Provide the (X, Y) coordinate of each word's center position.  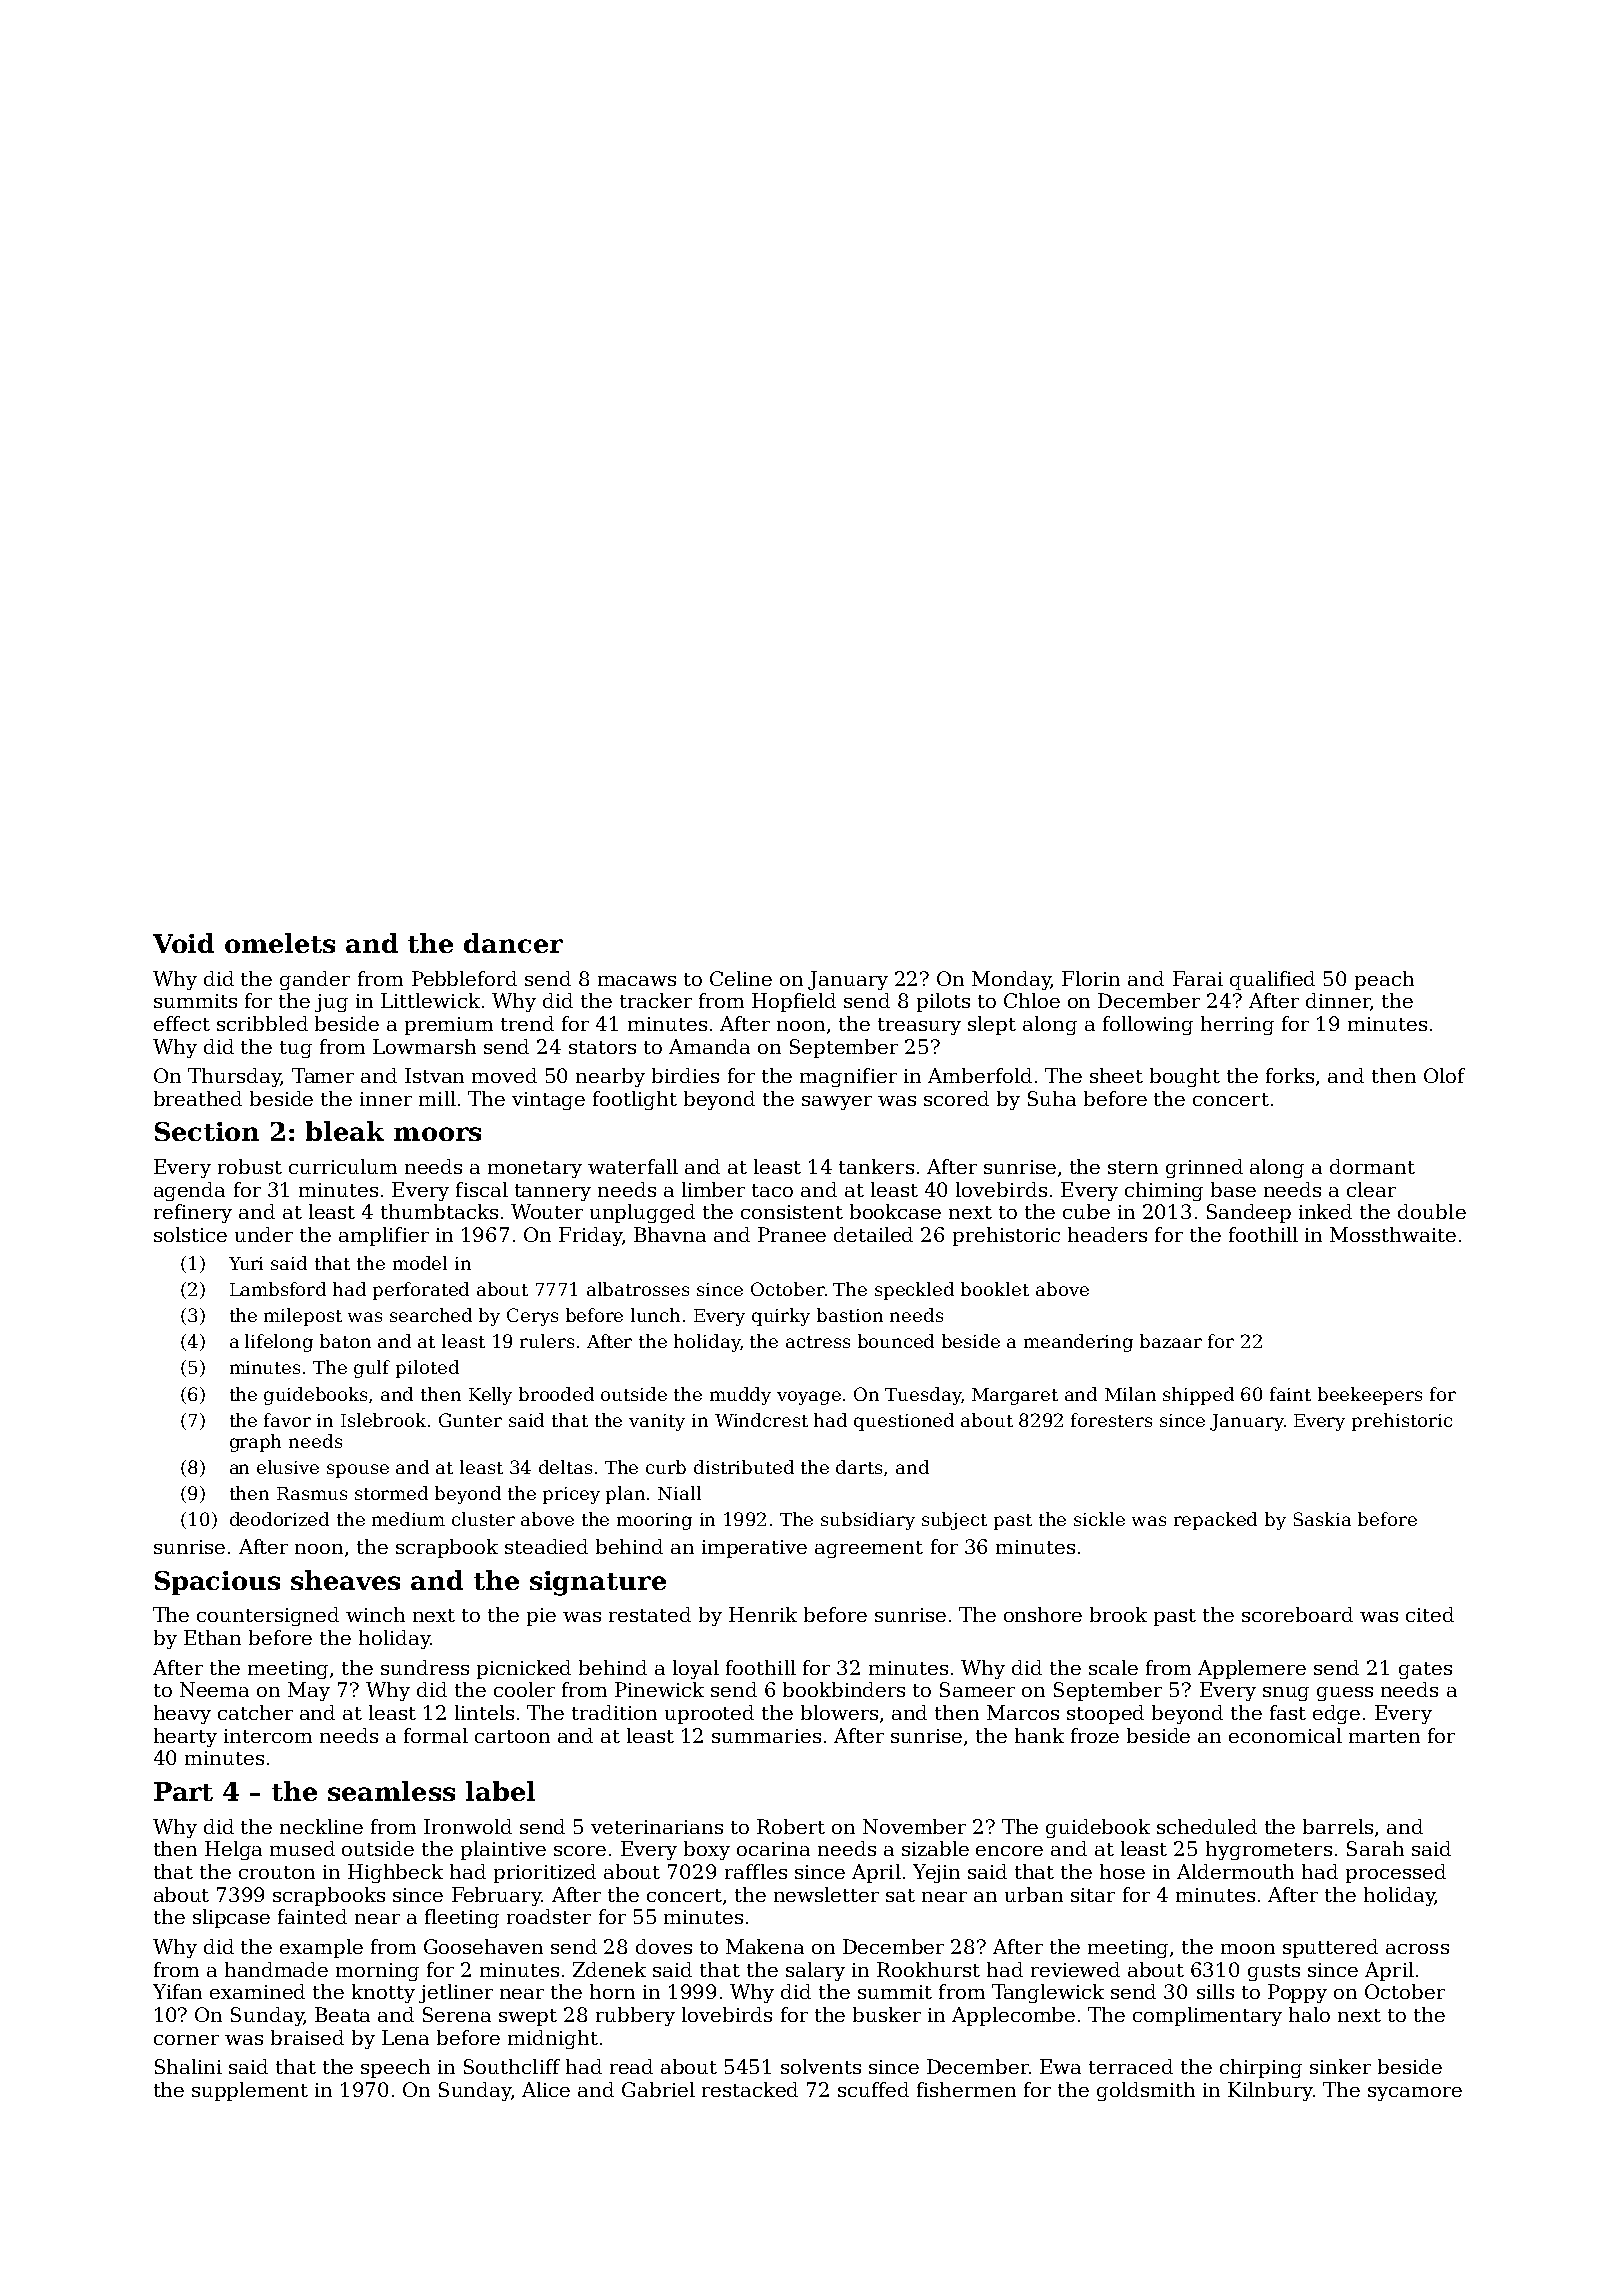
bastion (850, 1315)
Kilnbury (1270, 2091)
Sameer (977, 1689)
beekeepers (1370, 1396)
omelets (280, 943)
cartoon (512, 1736)
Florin (1091, 978)
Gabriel (658, 2089)
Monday (1011, 980)
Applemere (1252, 1669)
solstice (190, 1234)
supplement (250, 2091)
